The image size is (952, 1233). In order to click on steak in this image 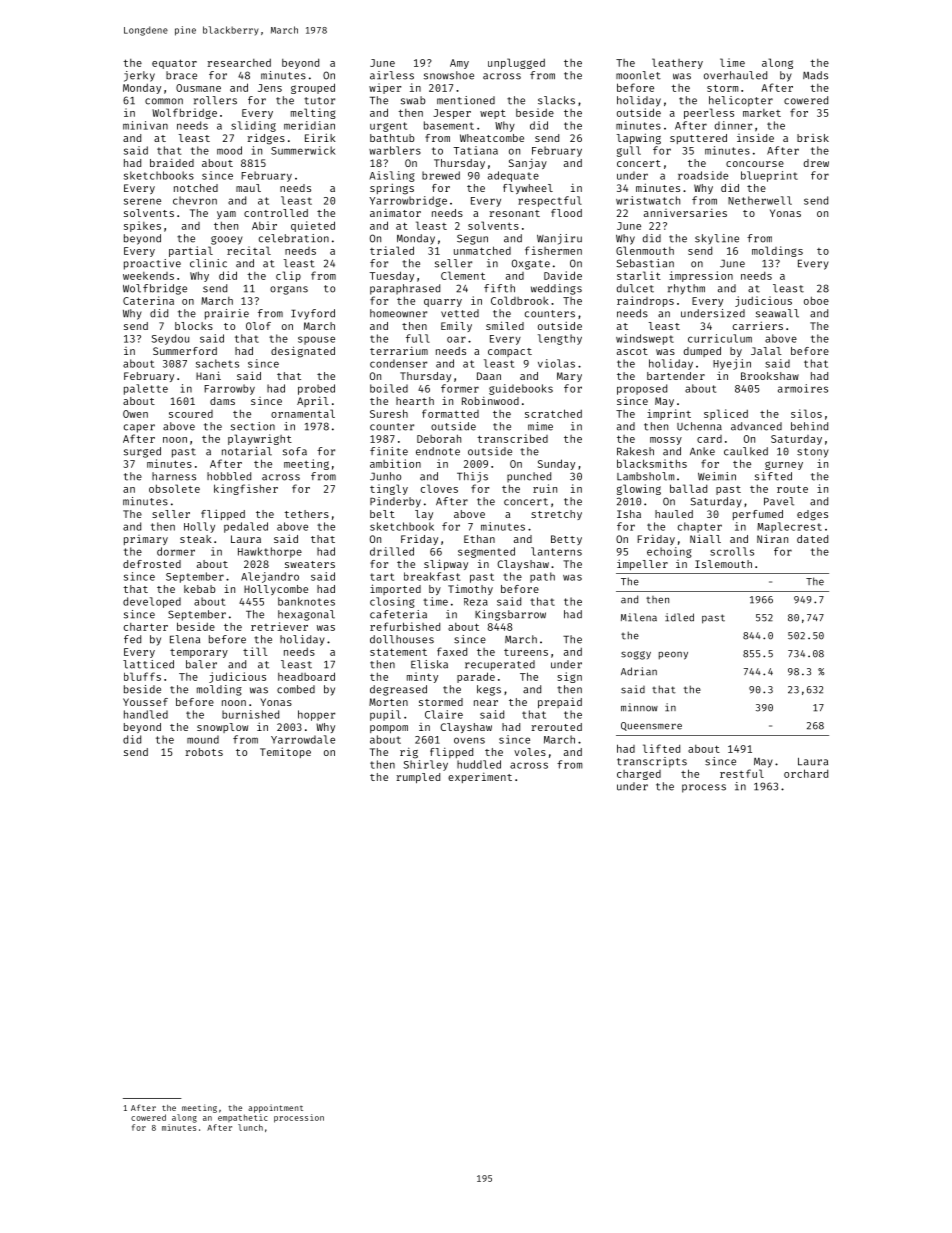, I will do `click(196, 539)`.
